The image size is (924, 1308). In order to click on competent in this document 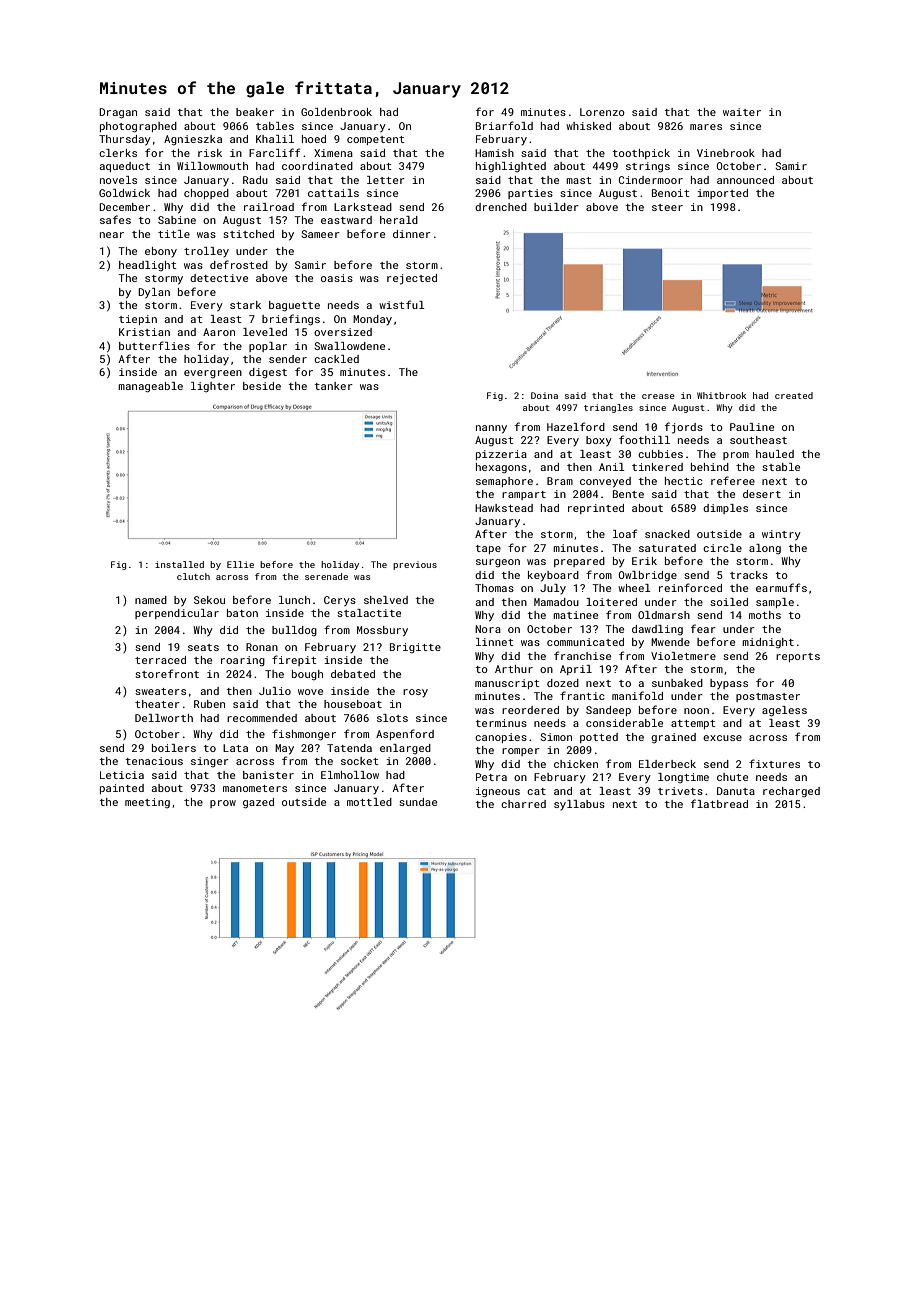, I will do `click(376, 140)`.
